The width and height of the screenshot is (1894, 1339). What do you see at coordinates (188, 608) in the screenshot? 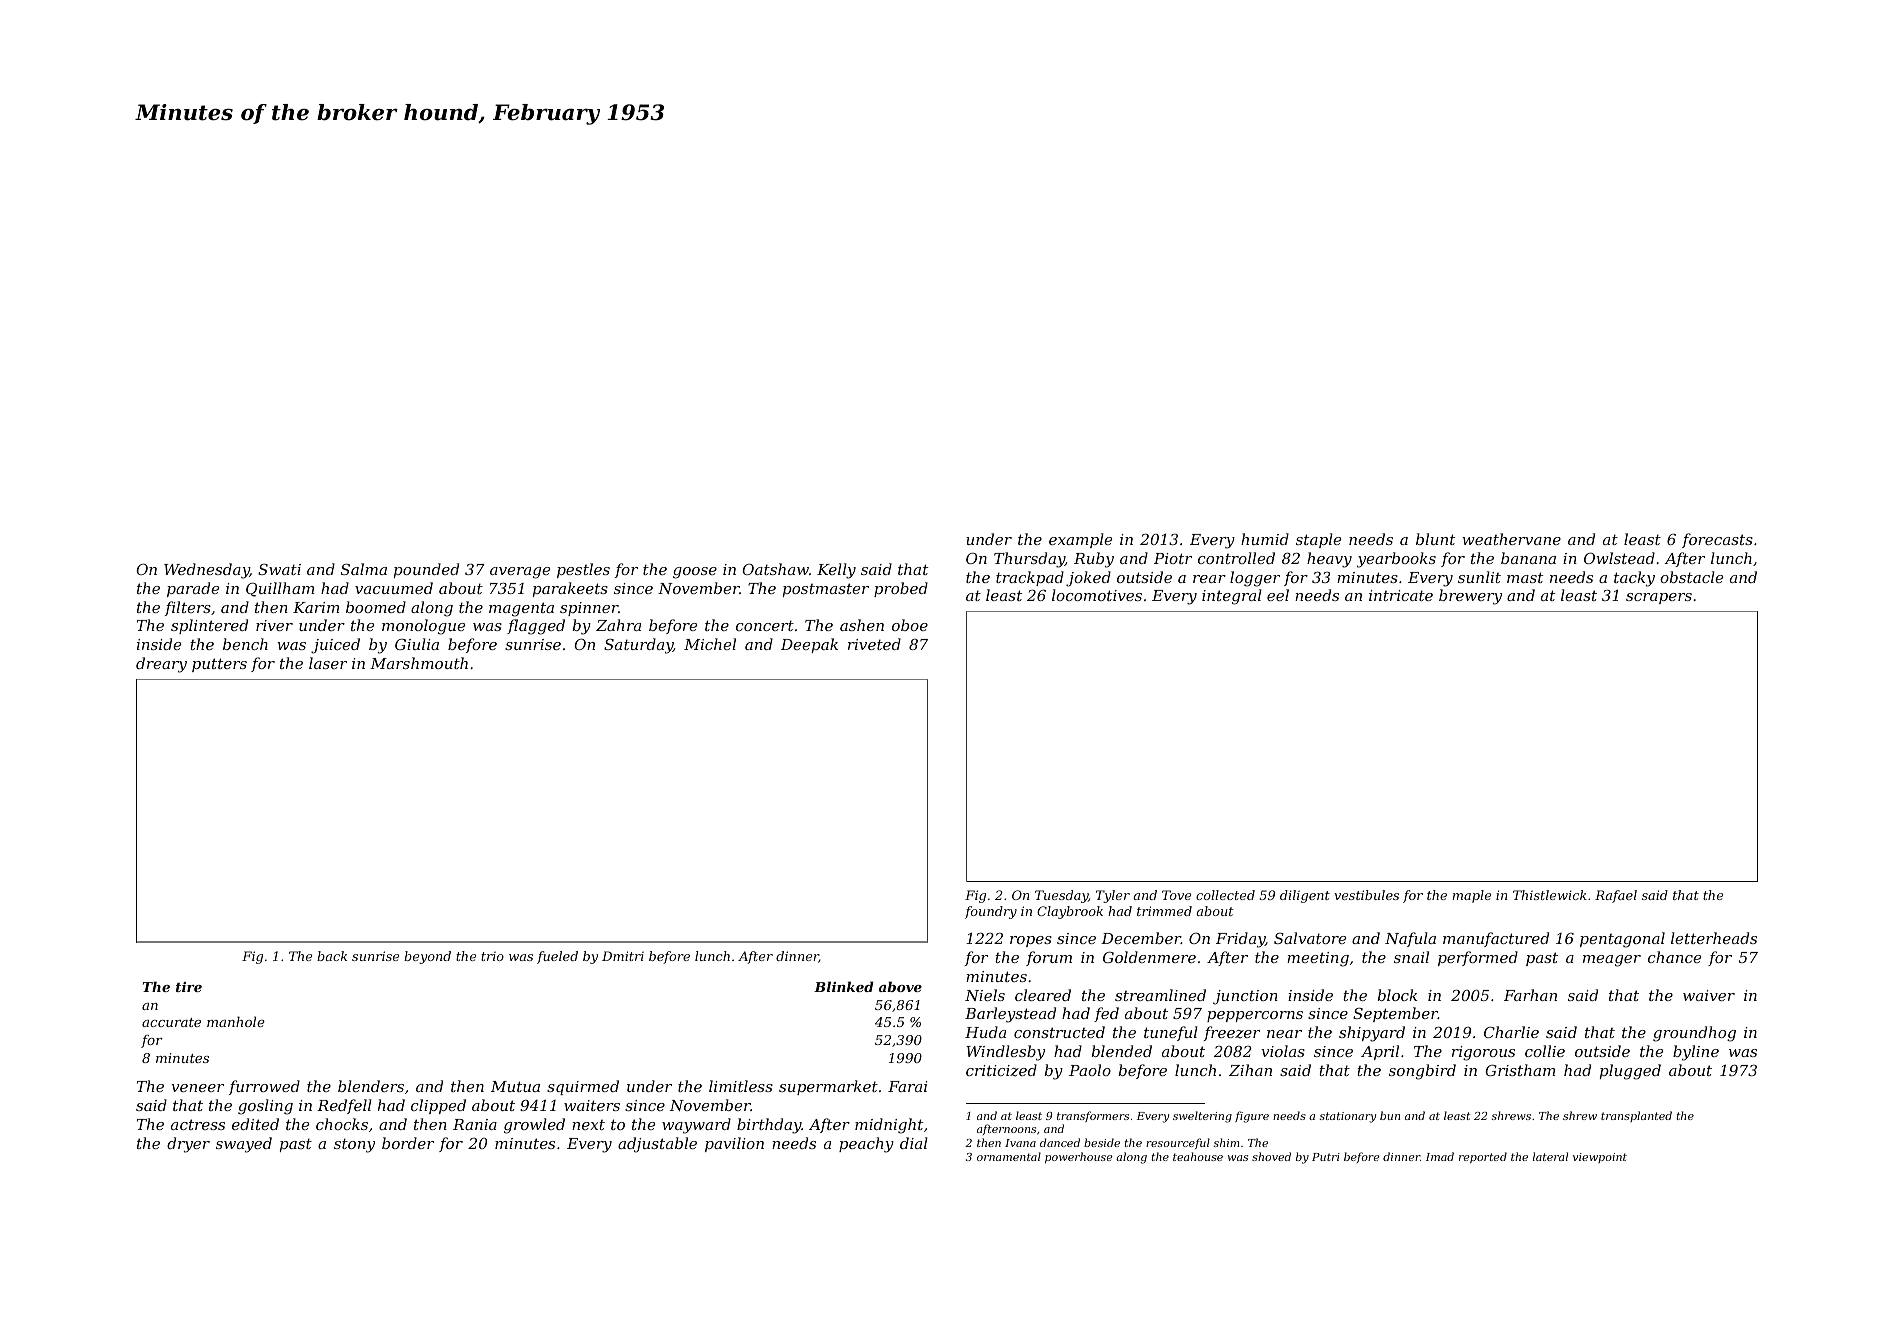
I see `filters` at bounding box center [188, 608].
